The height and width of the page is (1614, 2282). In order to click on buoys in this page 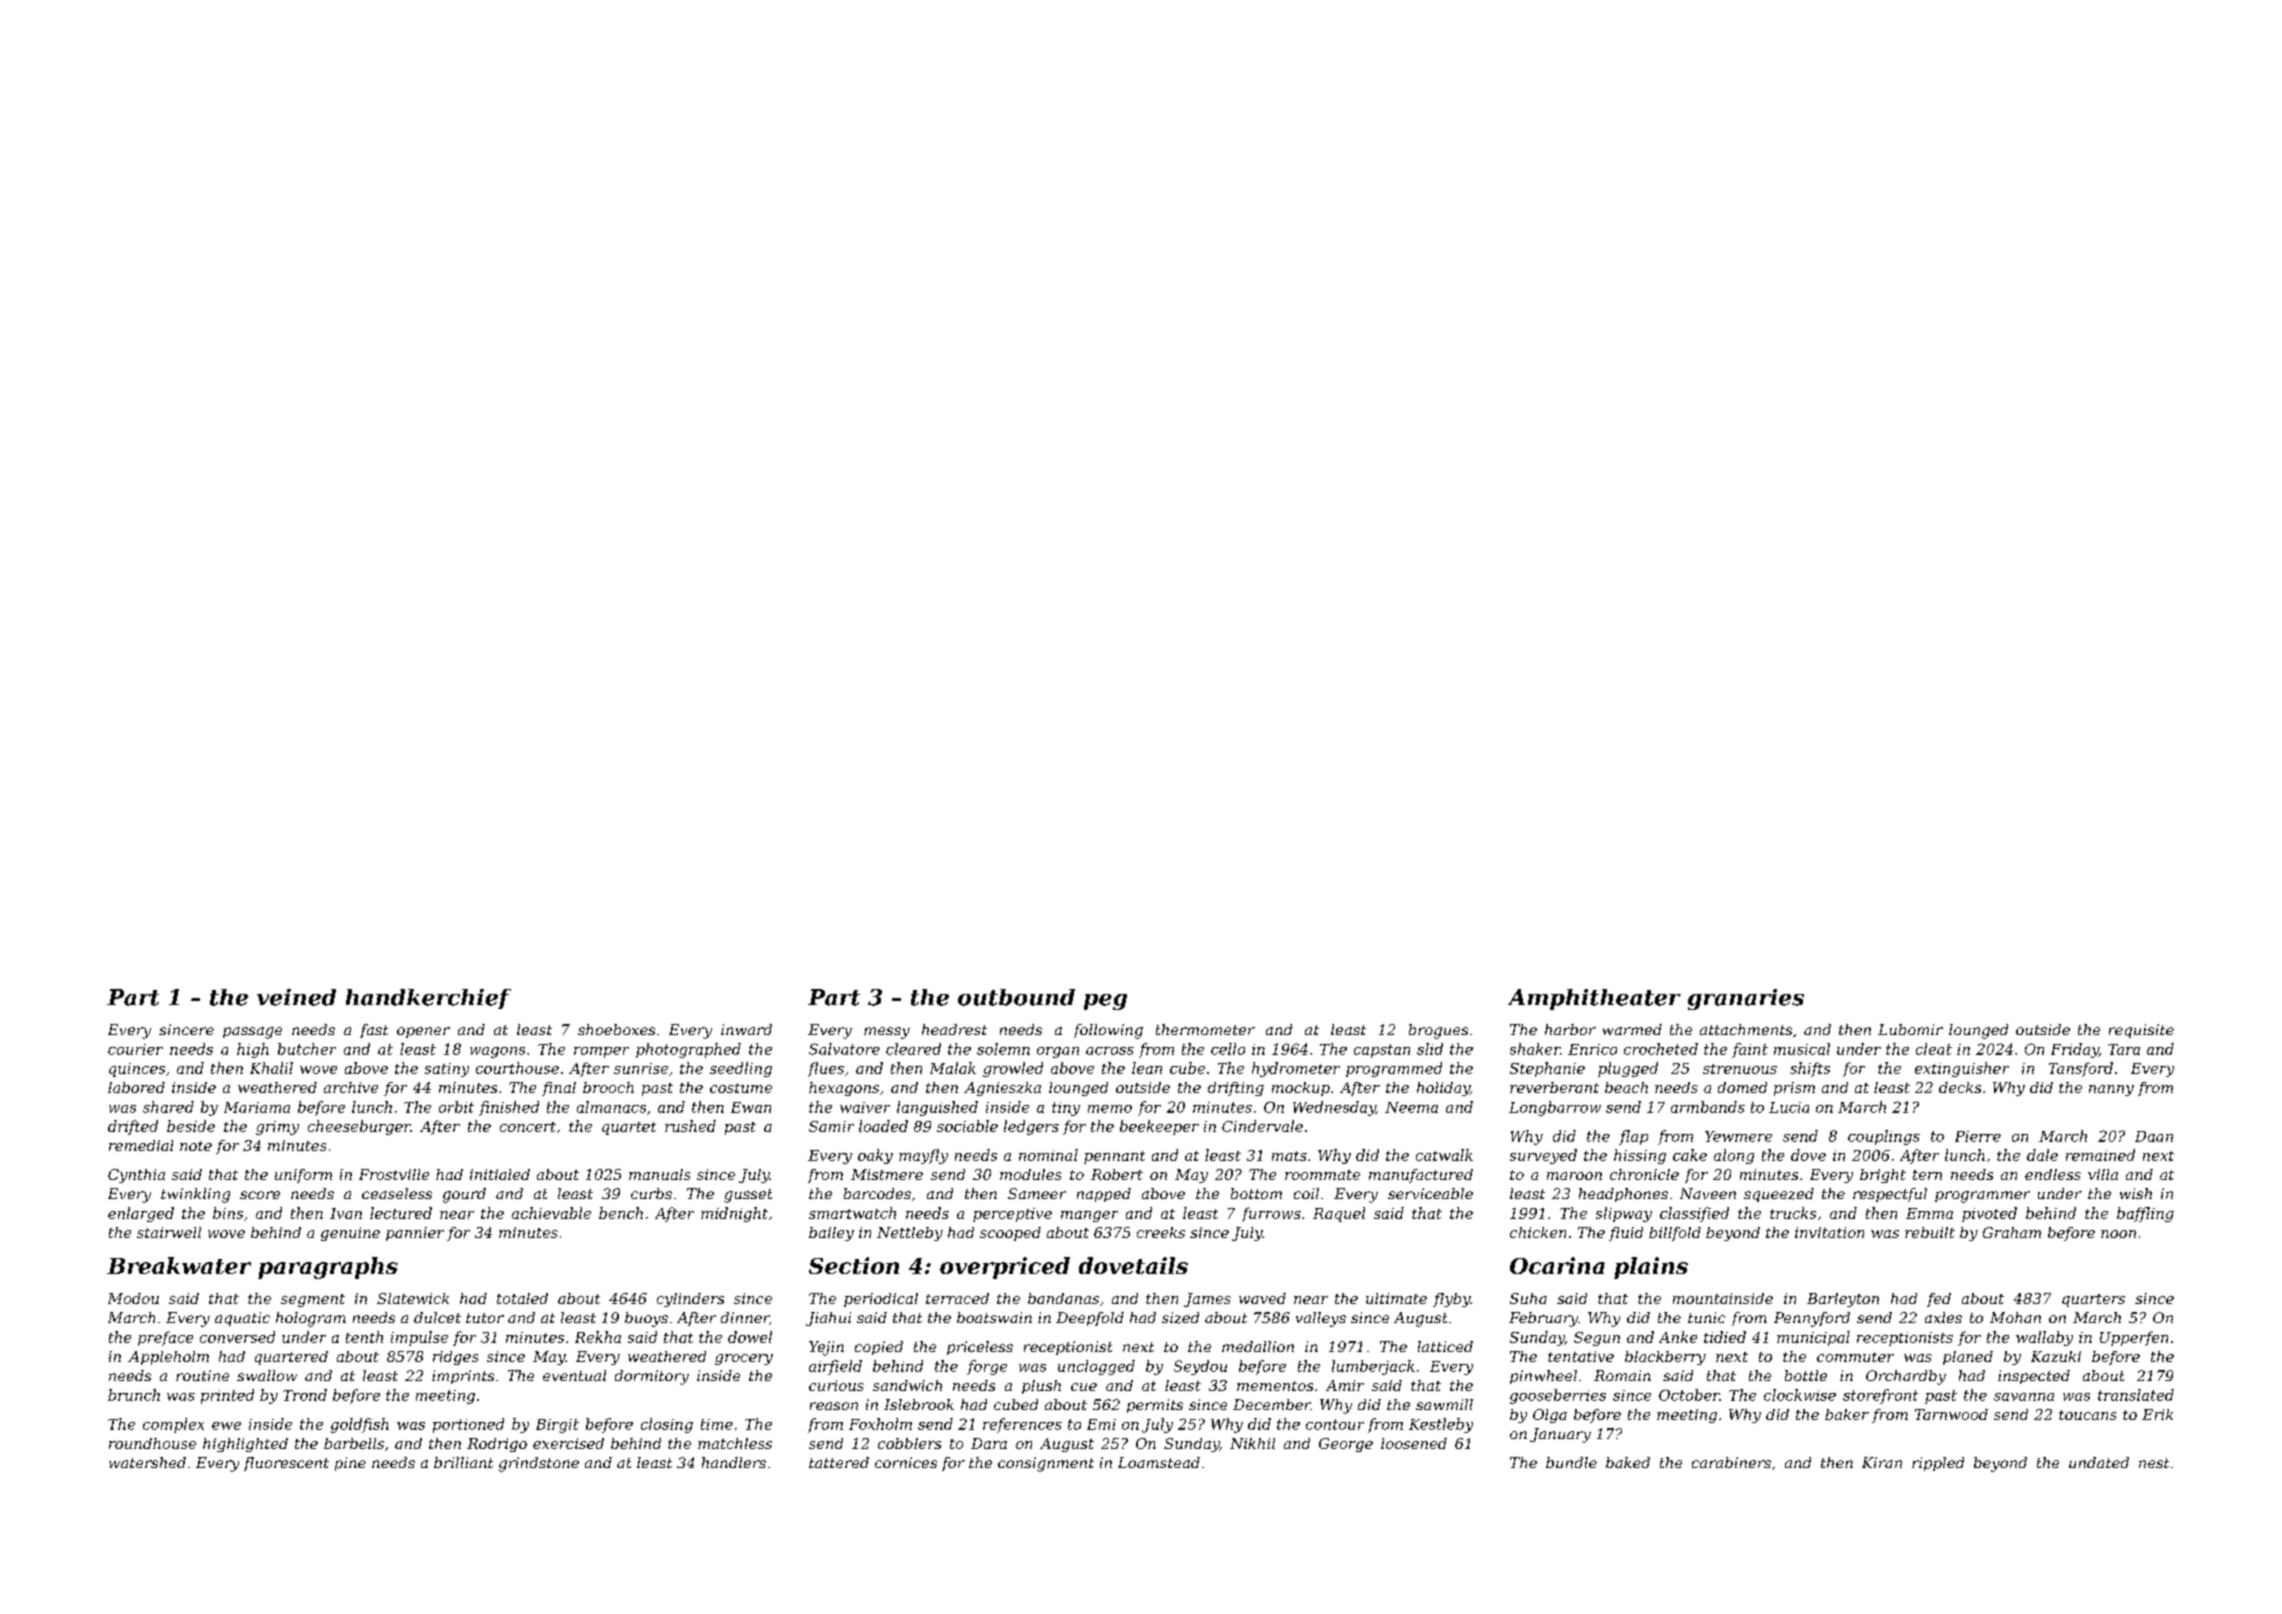, I will do `click(646, 1319)`.
